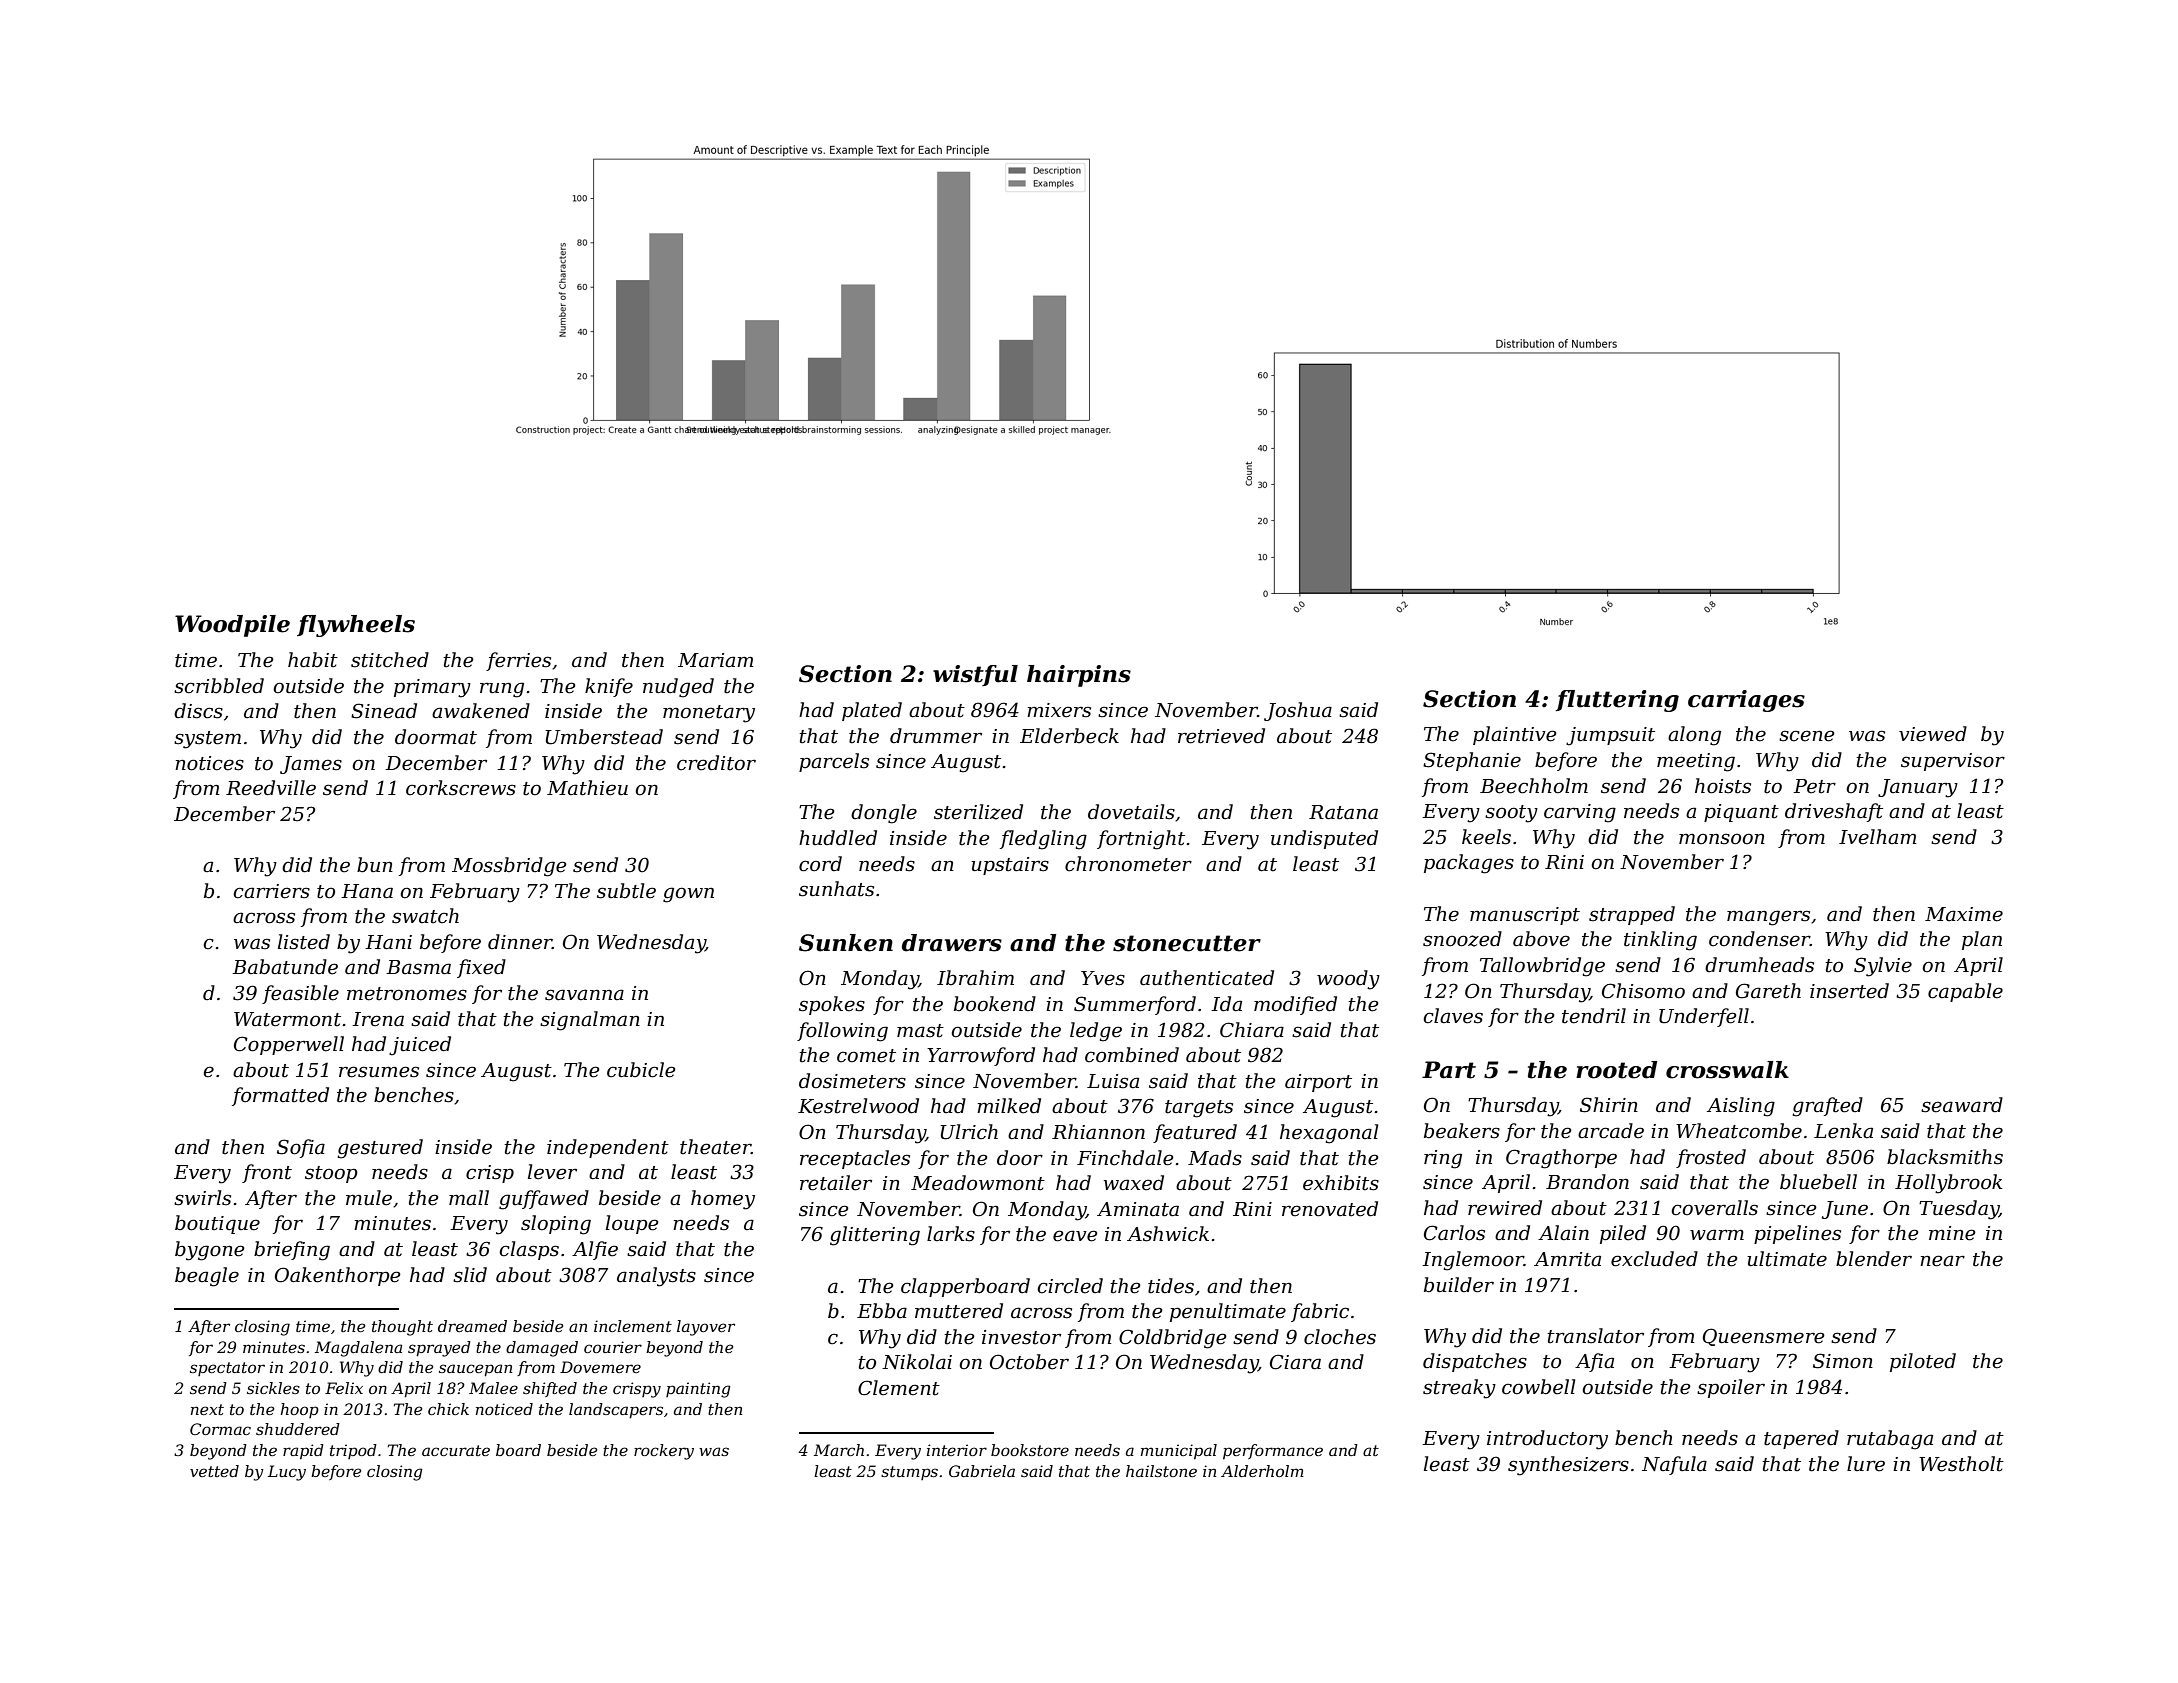  Describe the element at coordinates (1843, 1361) in the document. I see `Simon` at that location.
